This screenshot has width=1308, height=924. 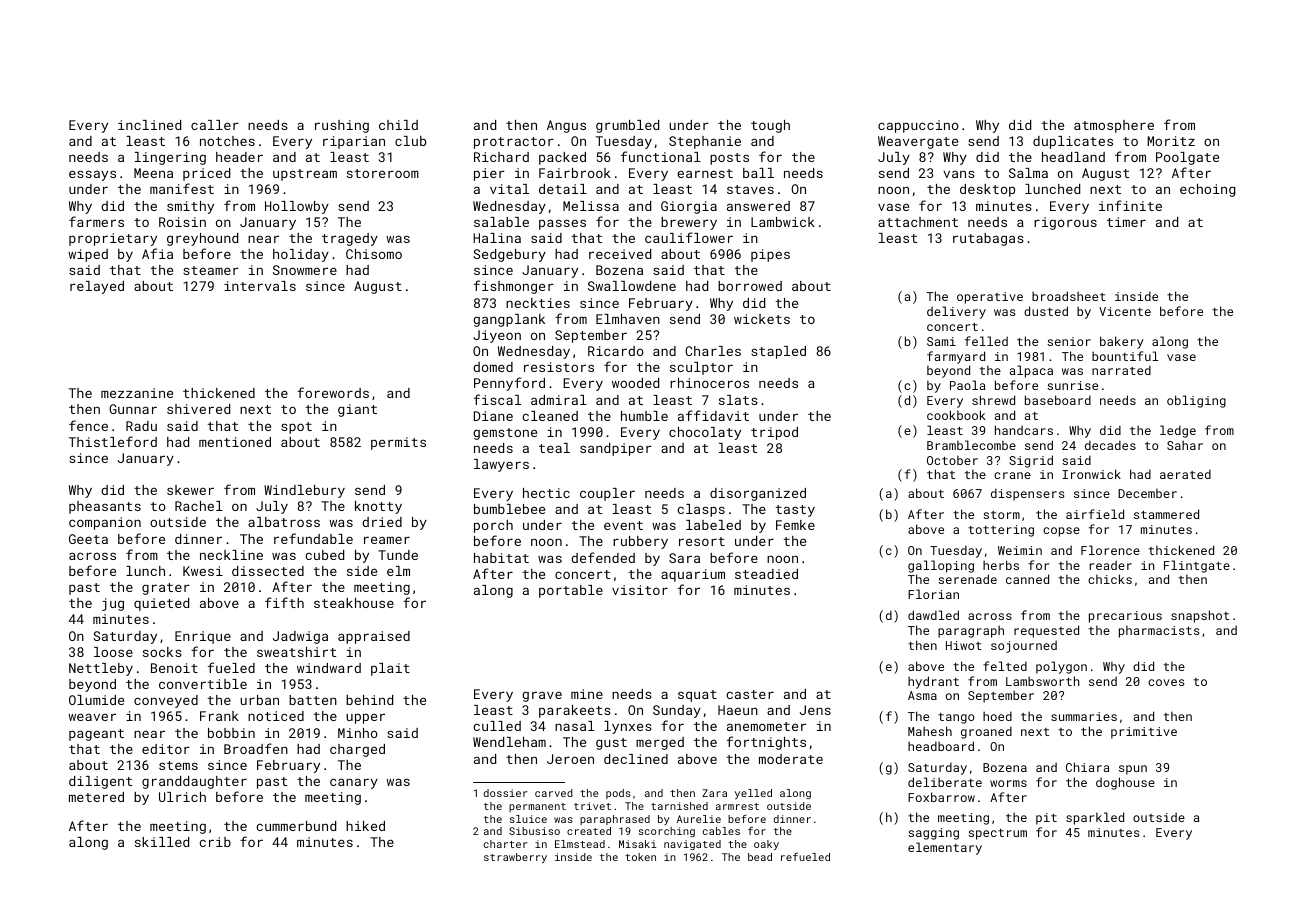 What do you see at coordinates (563, 189) in the screenshot?
I see `detail` at bounding box center [563, 189].
